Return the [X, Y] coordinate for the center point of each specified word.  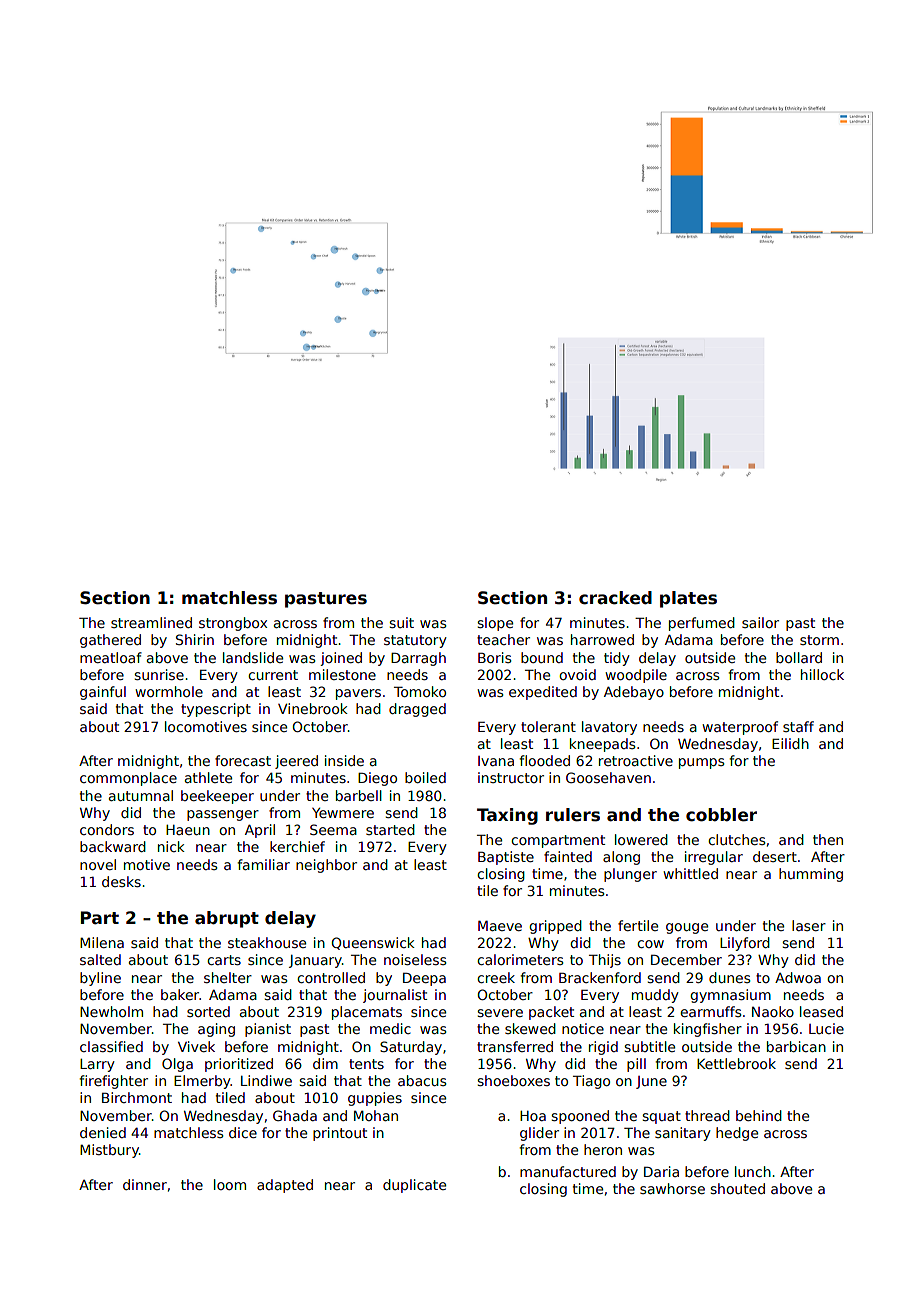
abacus [422, 1080]
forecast [243, 760]
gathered [110, 641]
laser [809, 925]
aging [216, 1030]
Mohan [376, 1115]
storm [819, 640]
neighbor [326, 866]
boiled [425, 777]
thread [707, 1115]
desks [121, 881]
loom [230, 1184]
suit [401, 622]
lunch [753, 1171]
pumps [702, 763]
